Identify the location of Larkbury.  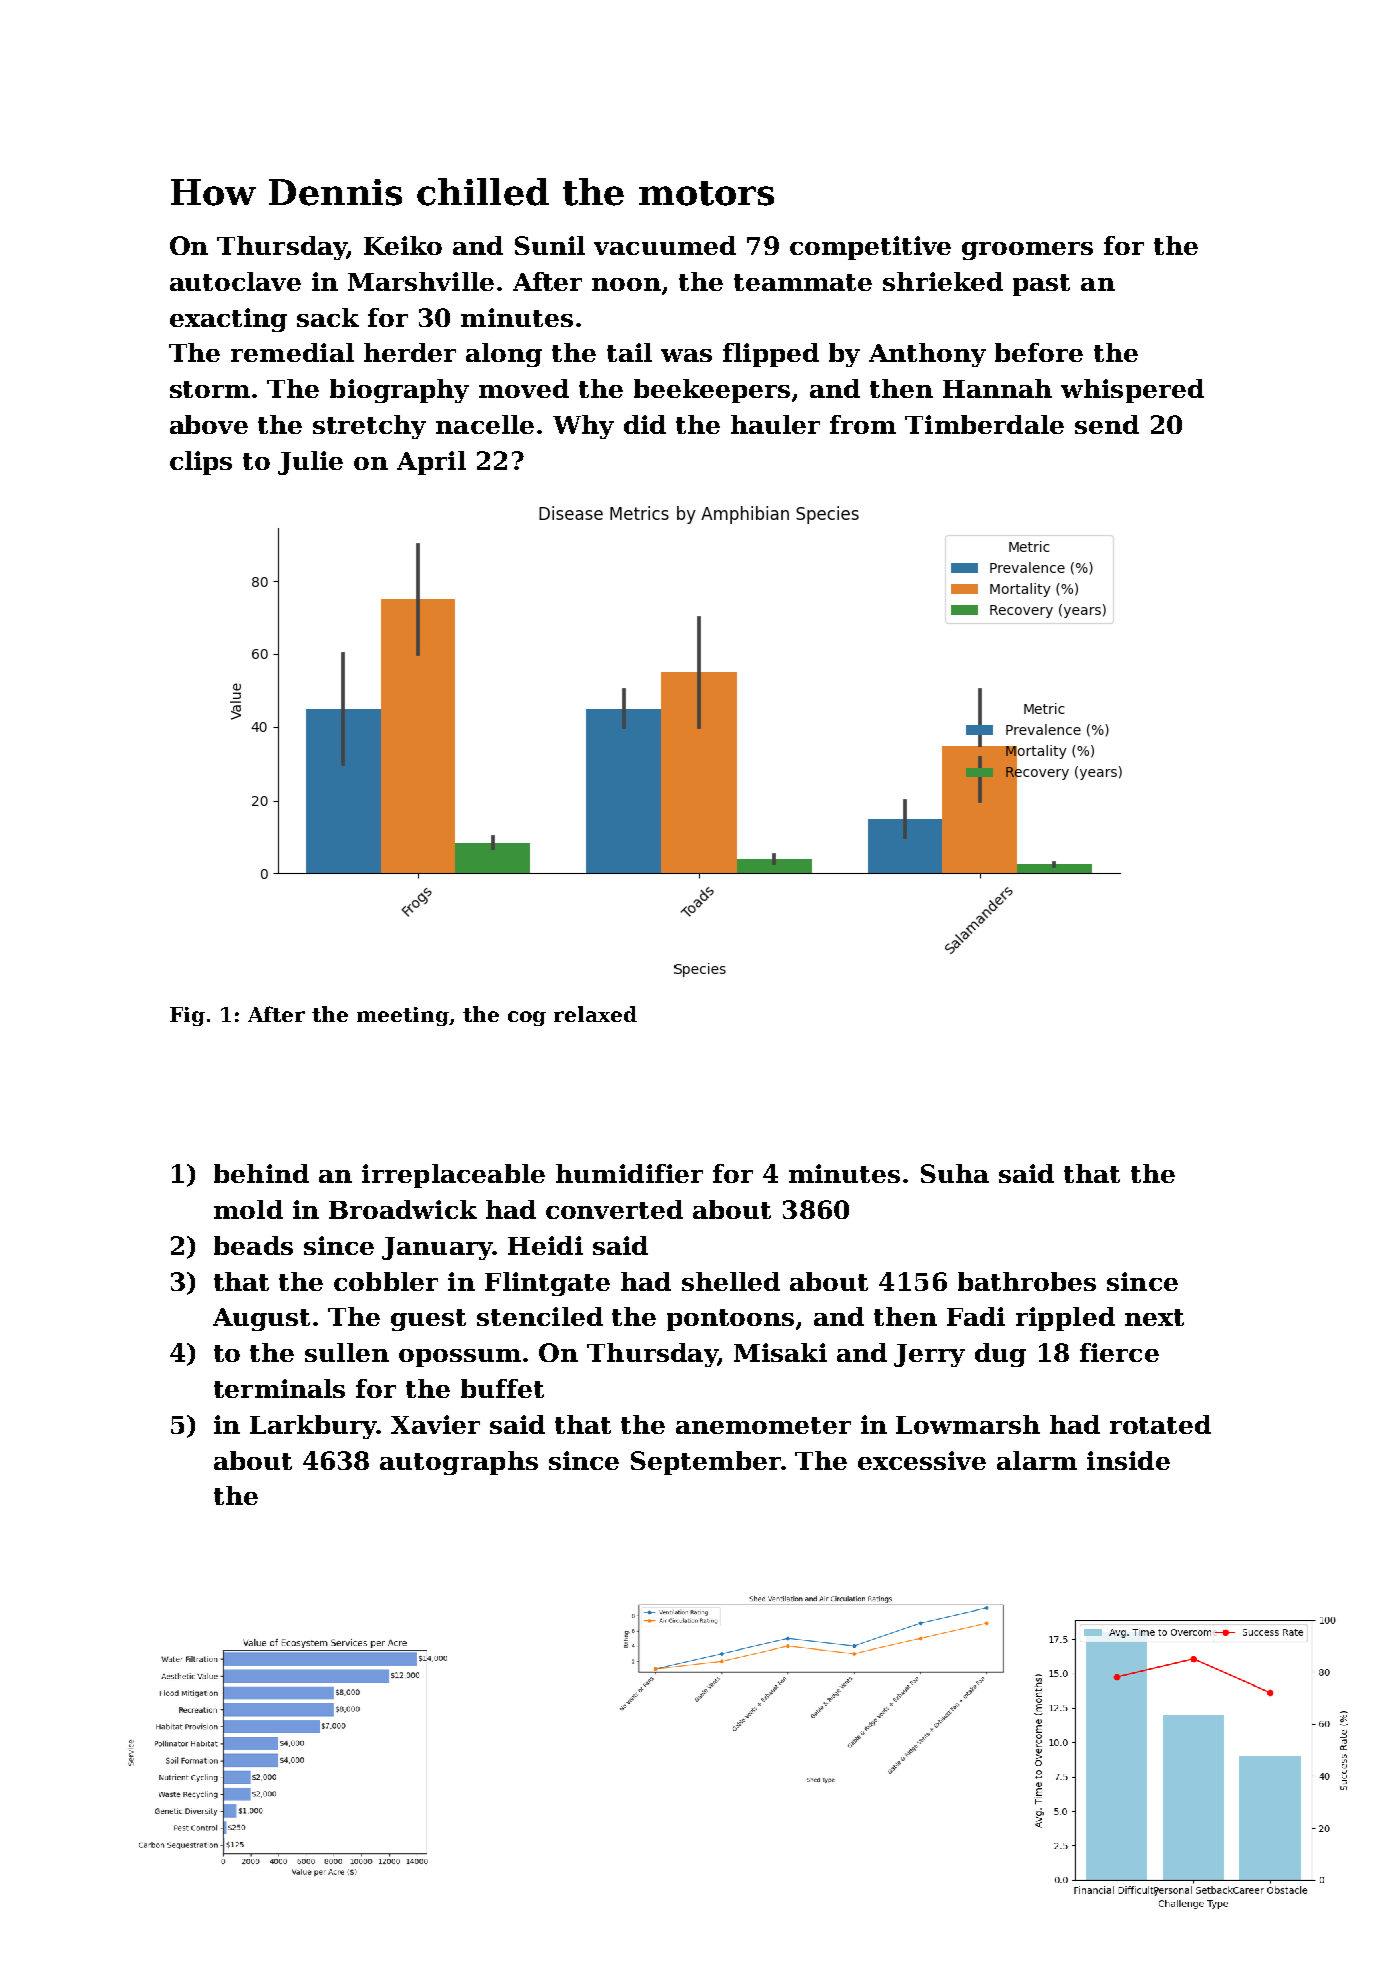
(313, 1427).
